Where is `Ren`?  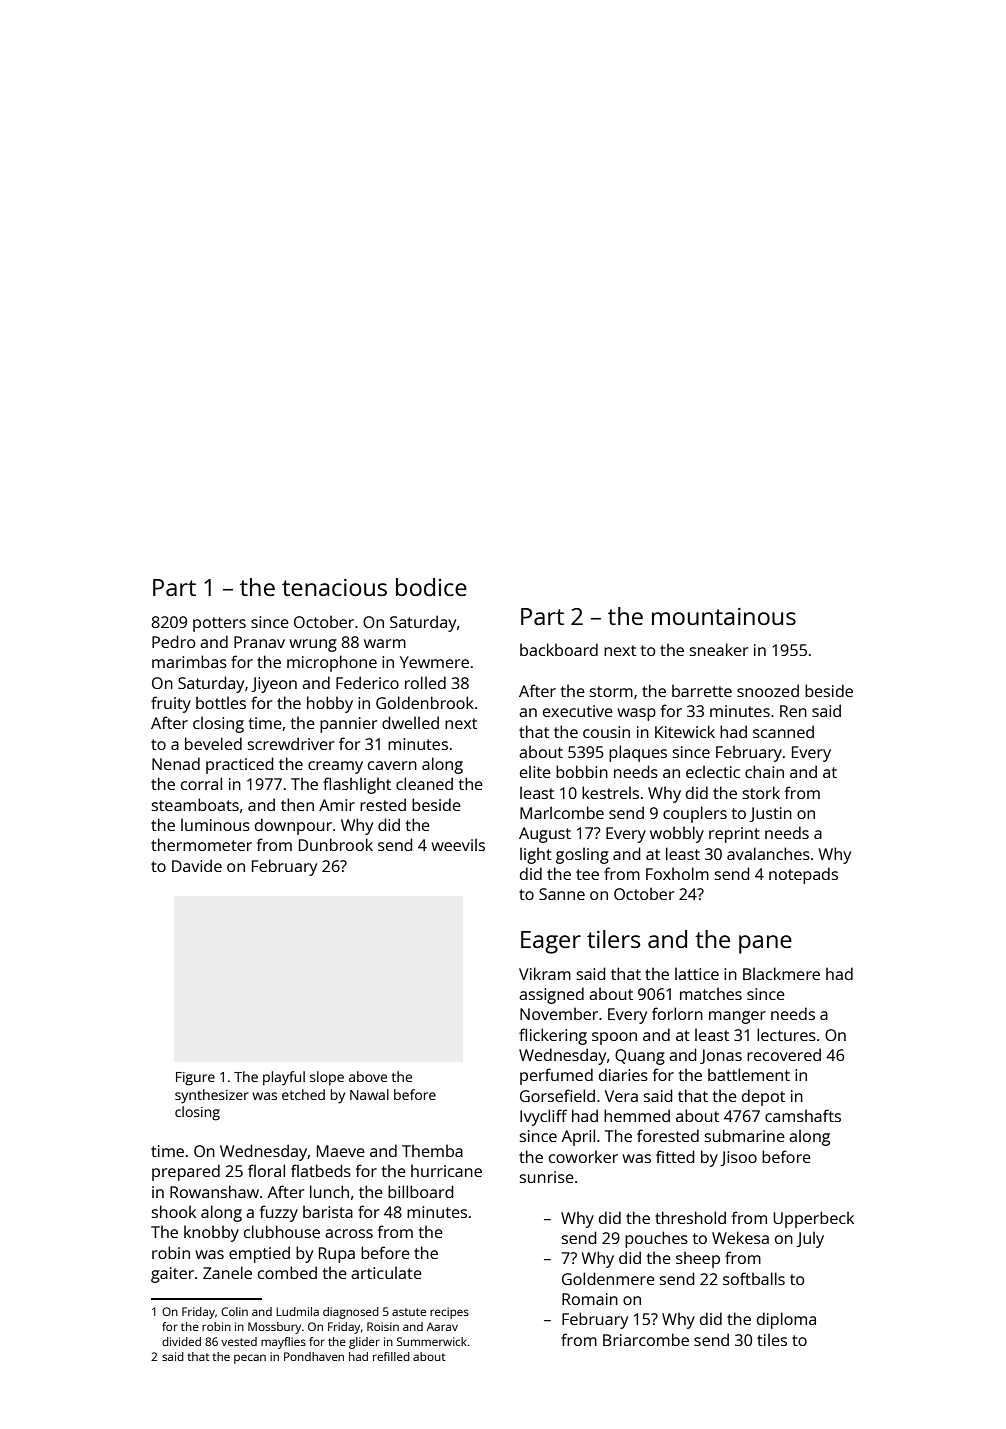 Ren is located at coordinates (793, 711).
